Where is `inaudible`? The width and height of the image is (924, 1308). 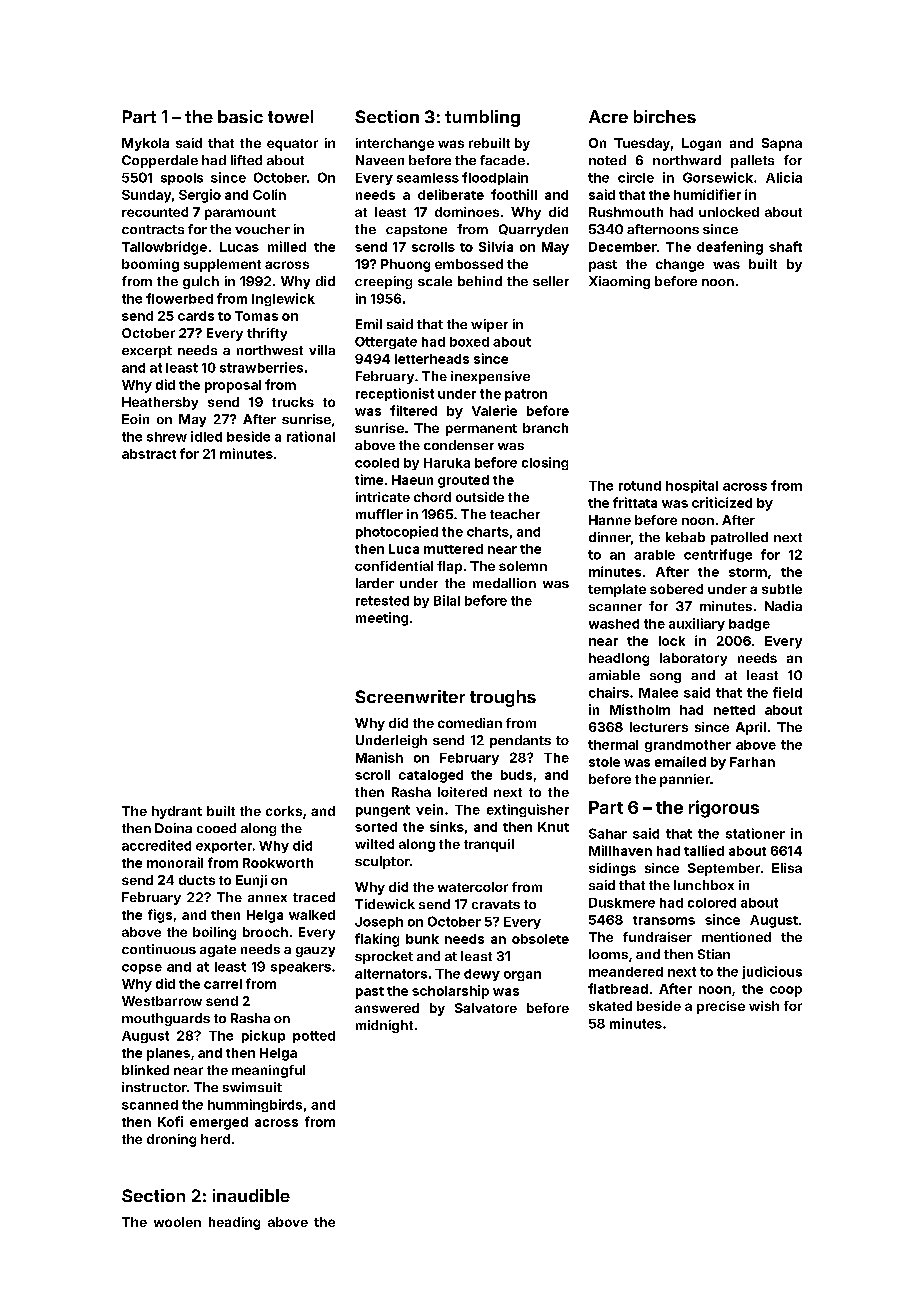 inaudible is located at coordinates (251, 1195).
